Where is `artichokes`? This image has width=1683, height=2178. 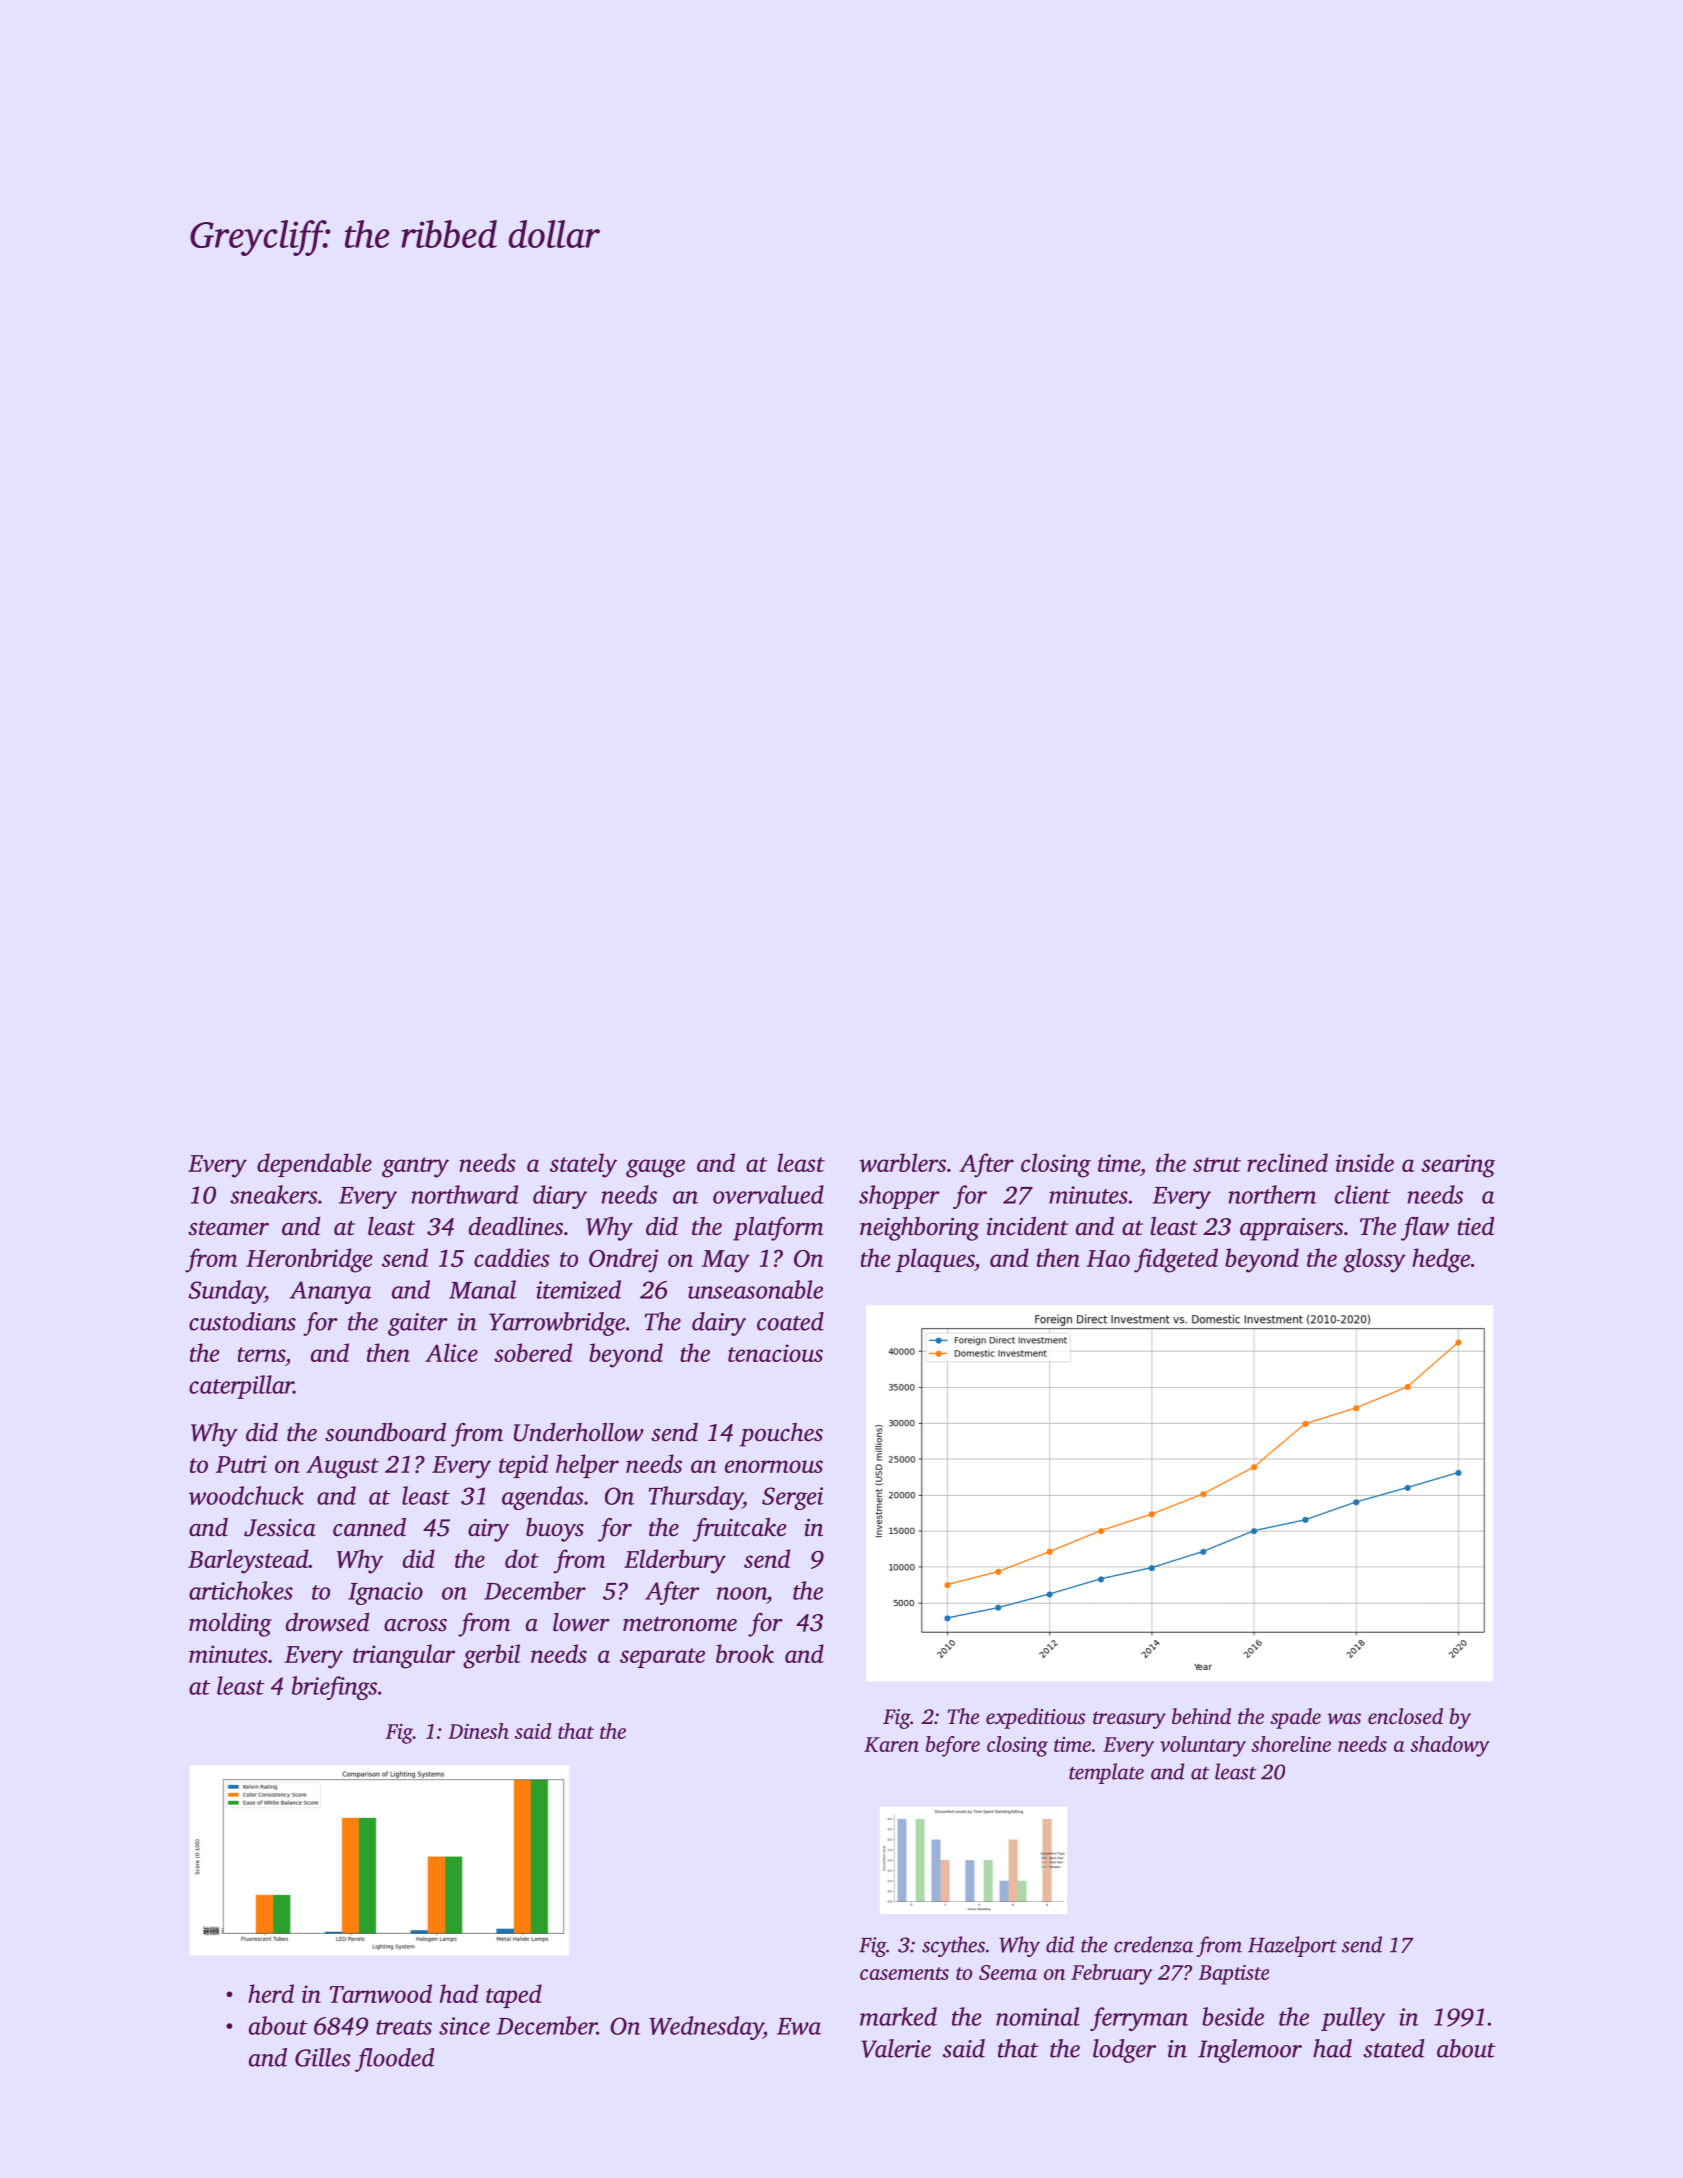
artichokes is located at coordinates (241, 1590).
